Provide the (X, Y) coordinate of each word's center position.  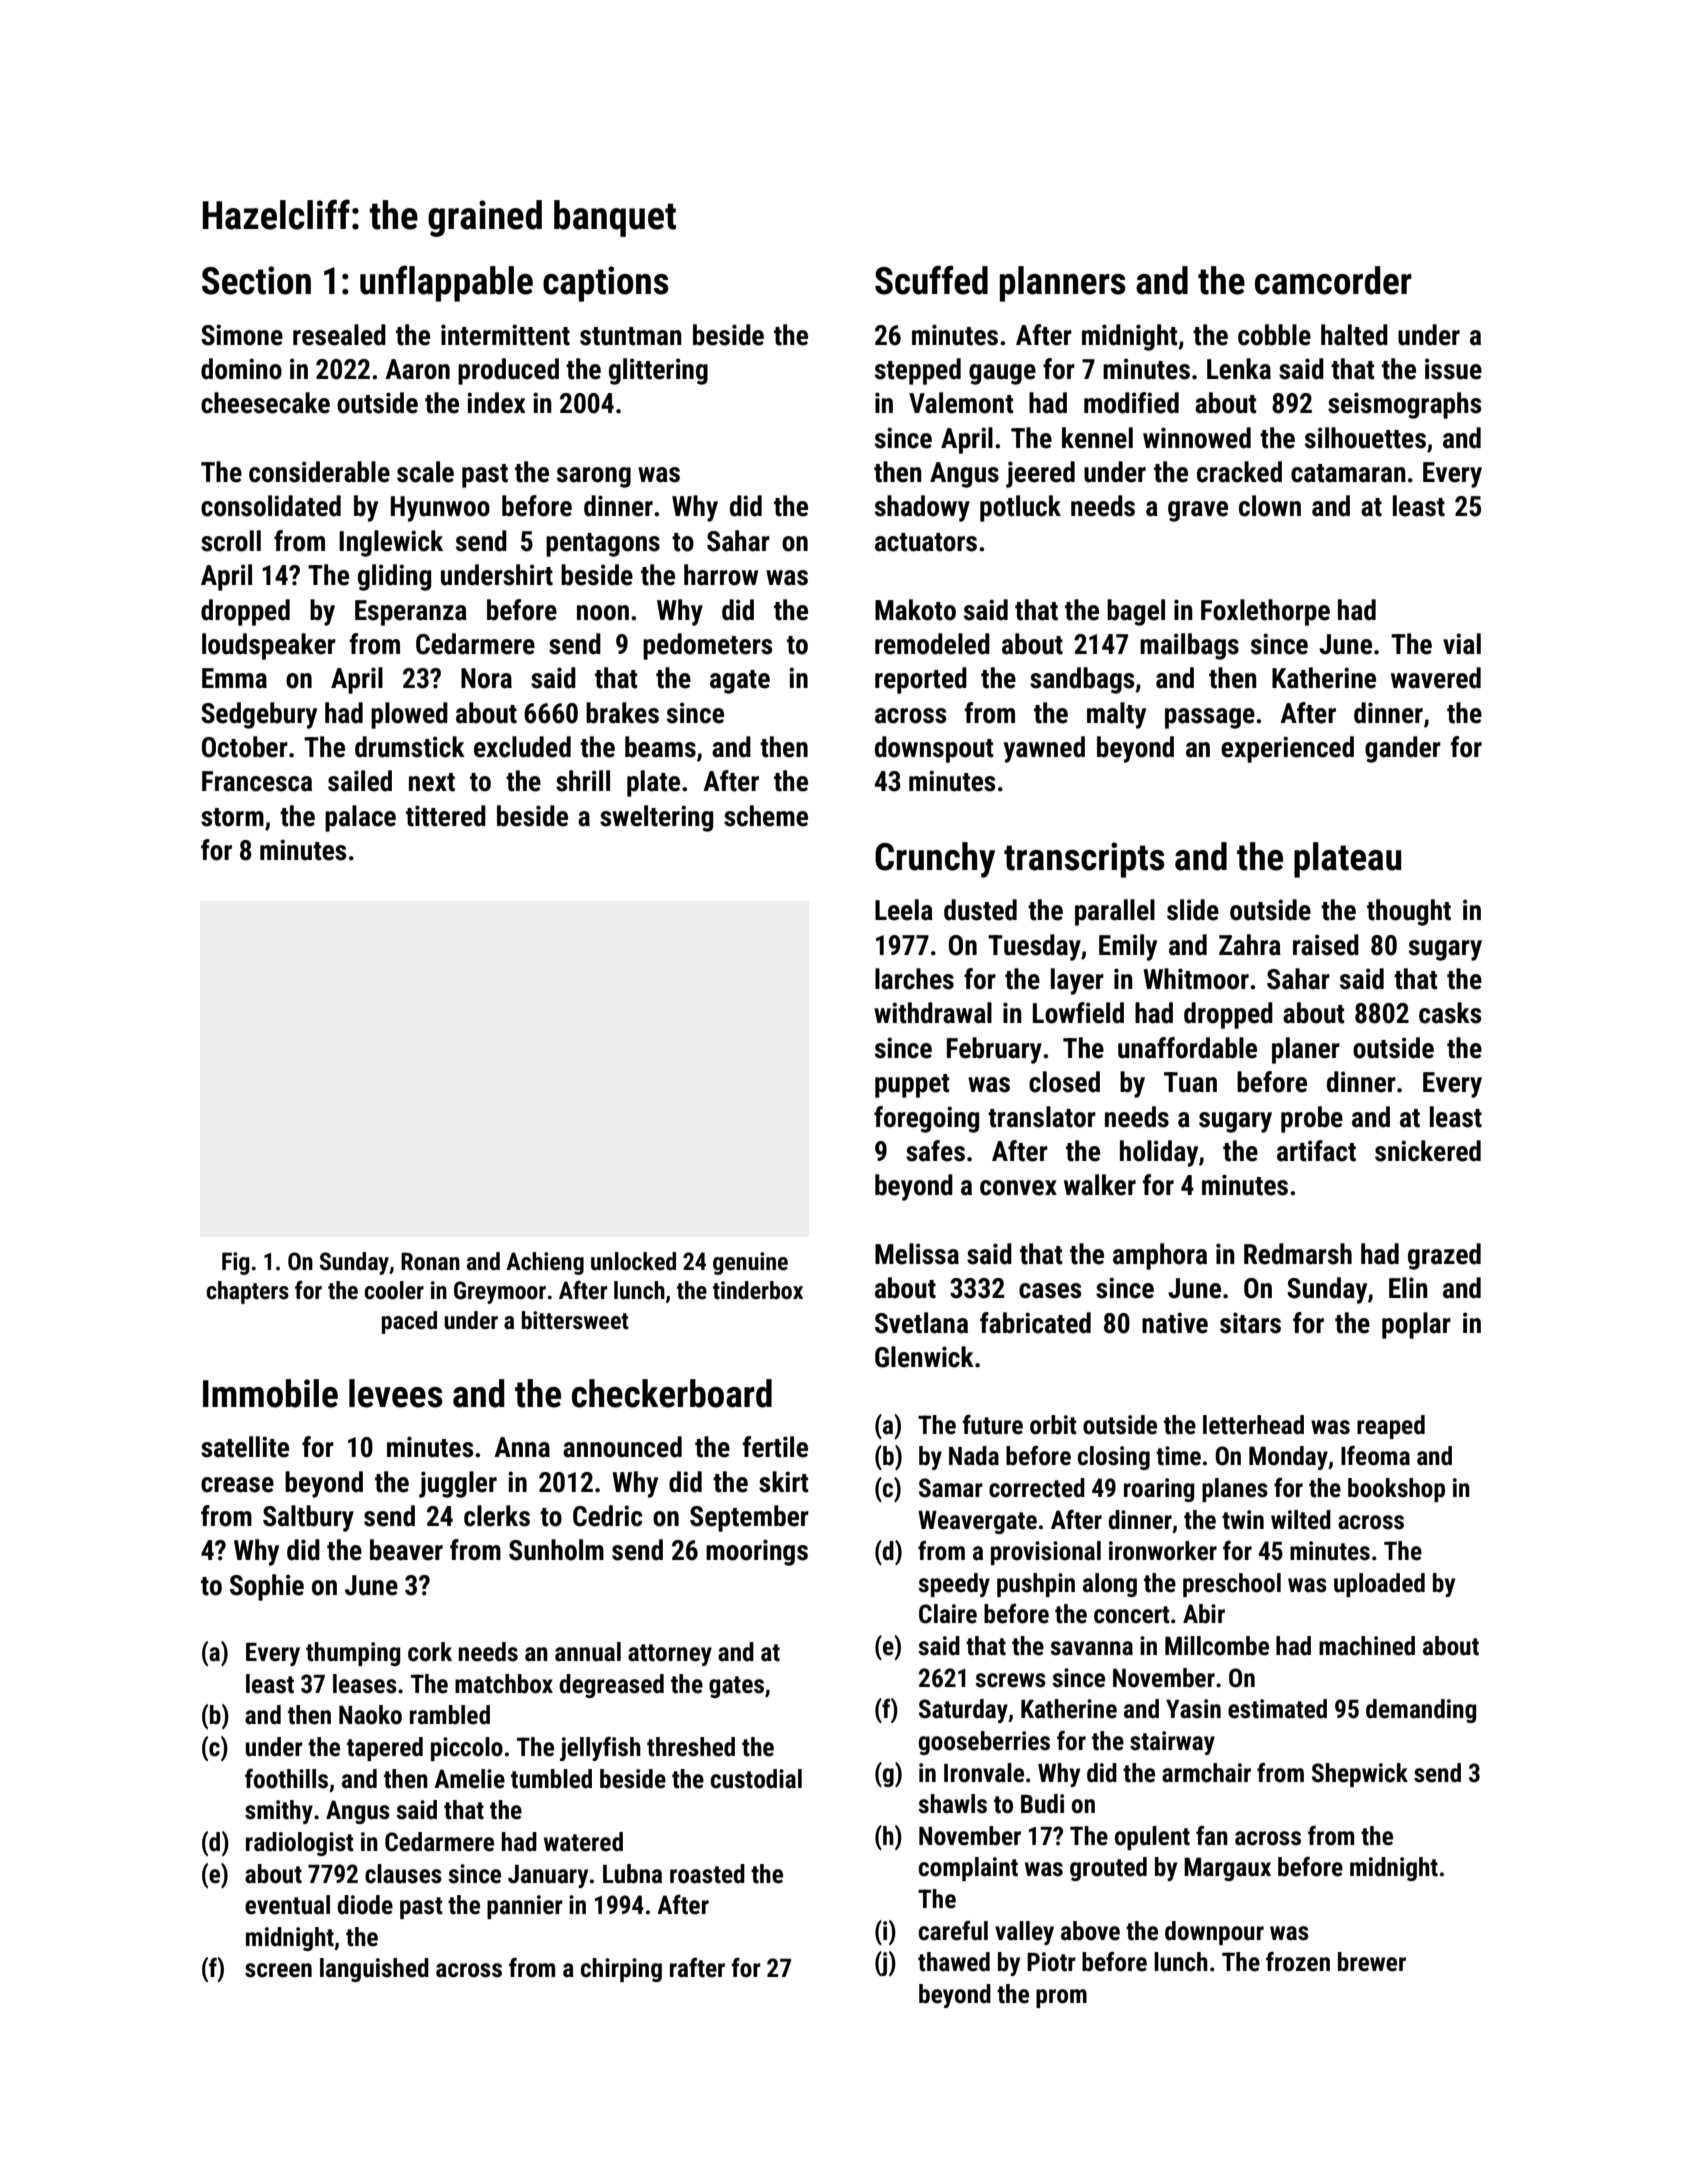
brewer (1372, 1962)
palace (360, 818)
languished (374, 1970)
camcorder (1333, 280)
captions (606, 284)
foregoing (926, 1119)
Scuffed (931, 280)
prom (1061, 1998)
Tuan (1190, 1082)
